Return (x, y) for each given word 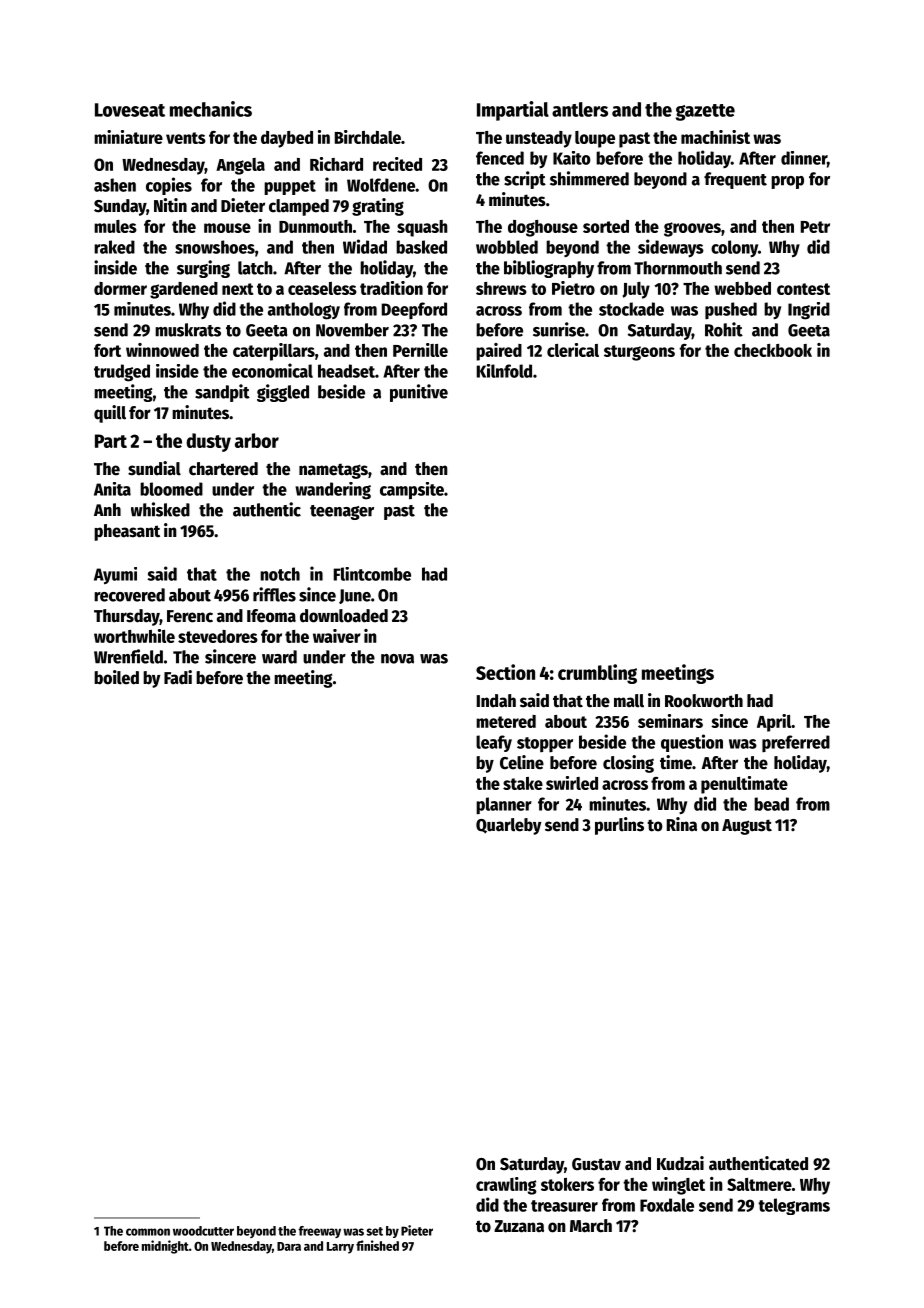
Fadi (178, 677)
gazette (705, 112)
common (148, 1232)
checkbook (773, 350)
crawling (506, 1186)
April (774, 723)
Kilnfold (504, 371)
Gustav (596, 1164)
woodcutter (203, 1231)
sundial (154, 468)
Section (505, 672)
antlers (580, 109)
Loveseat (130, 110)
